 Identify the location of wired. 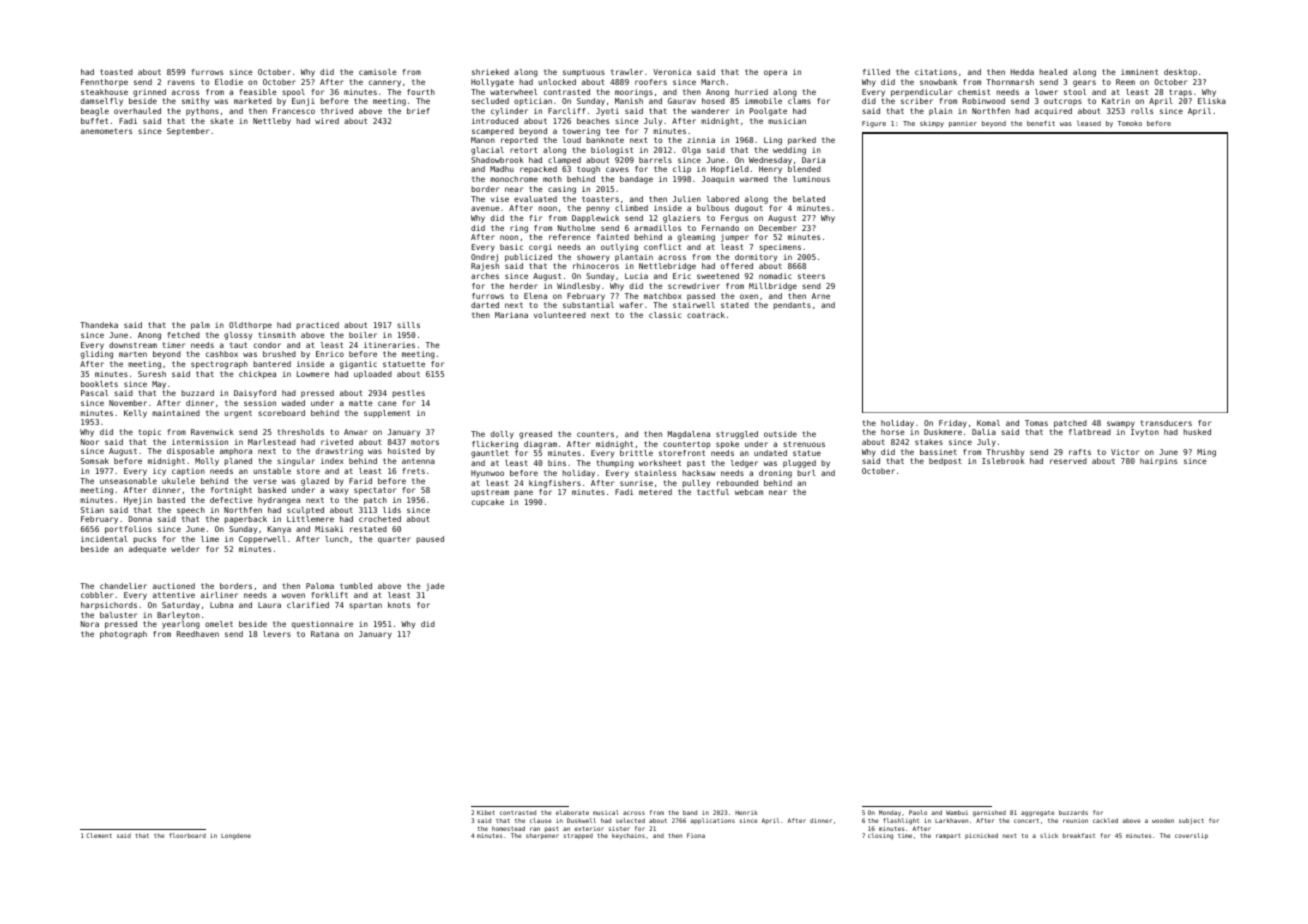
(327, 121).
